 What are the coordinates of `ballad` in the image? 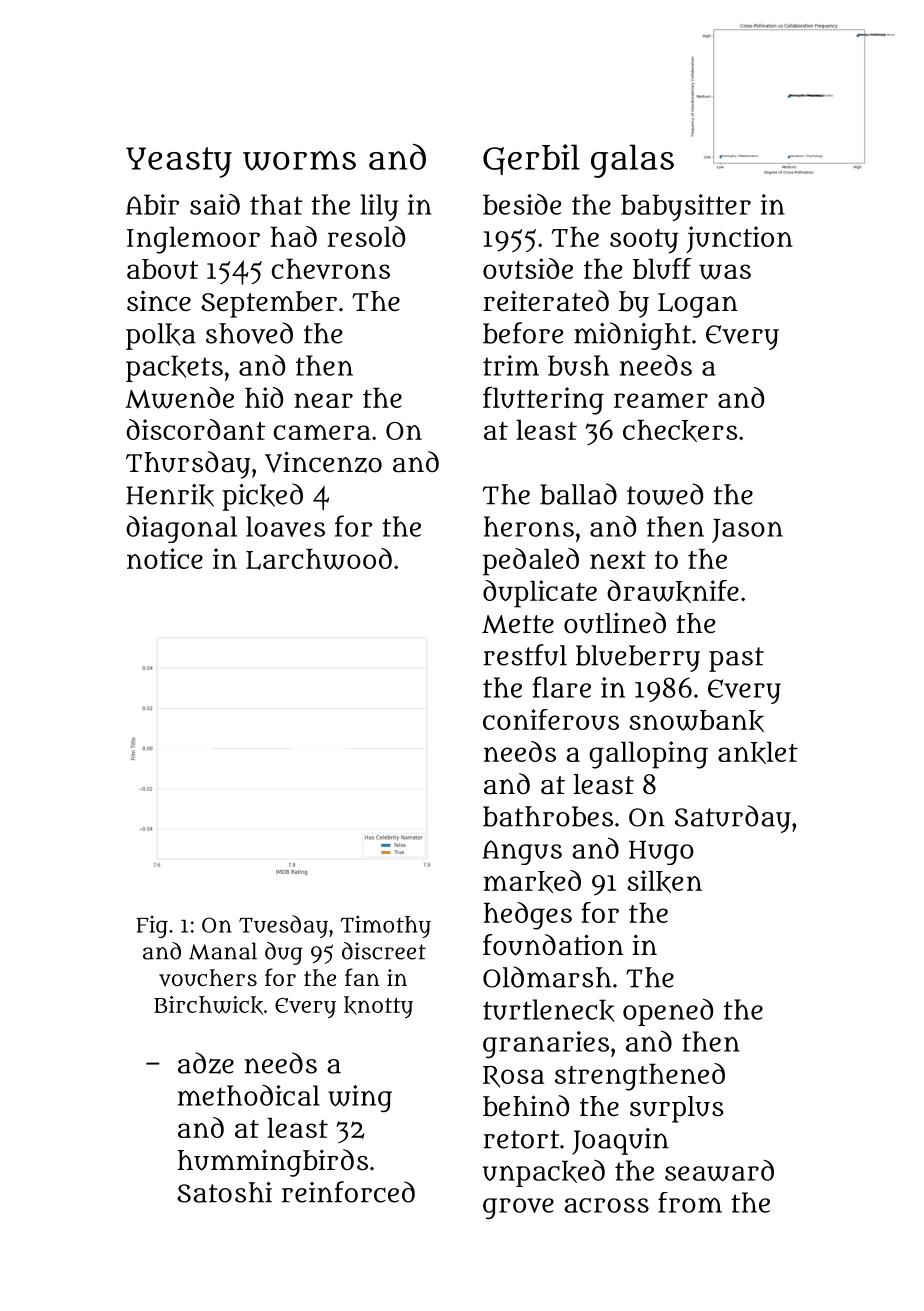 It's located at (578, 494).
